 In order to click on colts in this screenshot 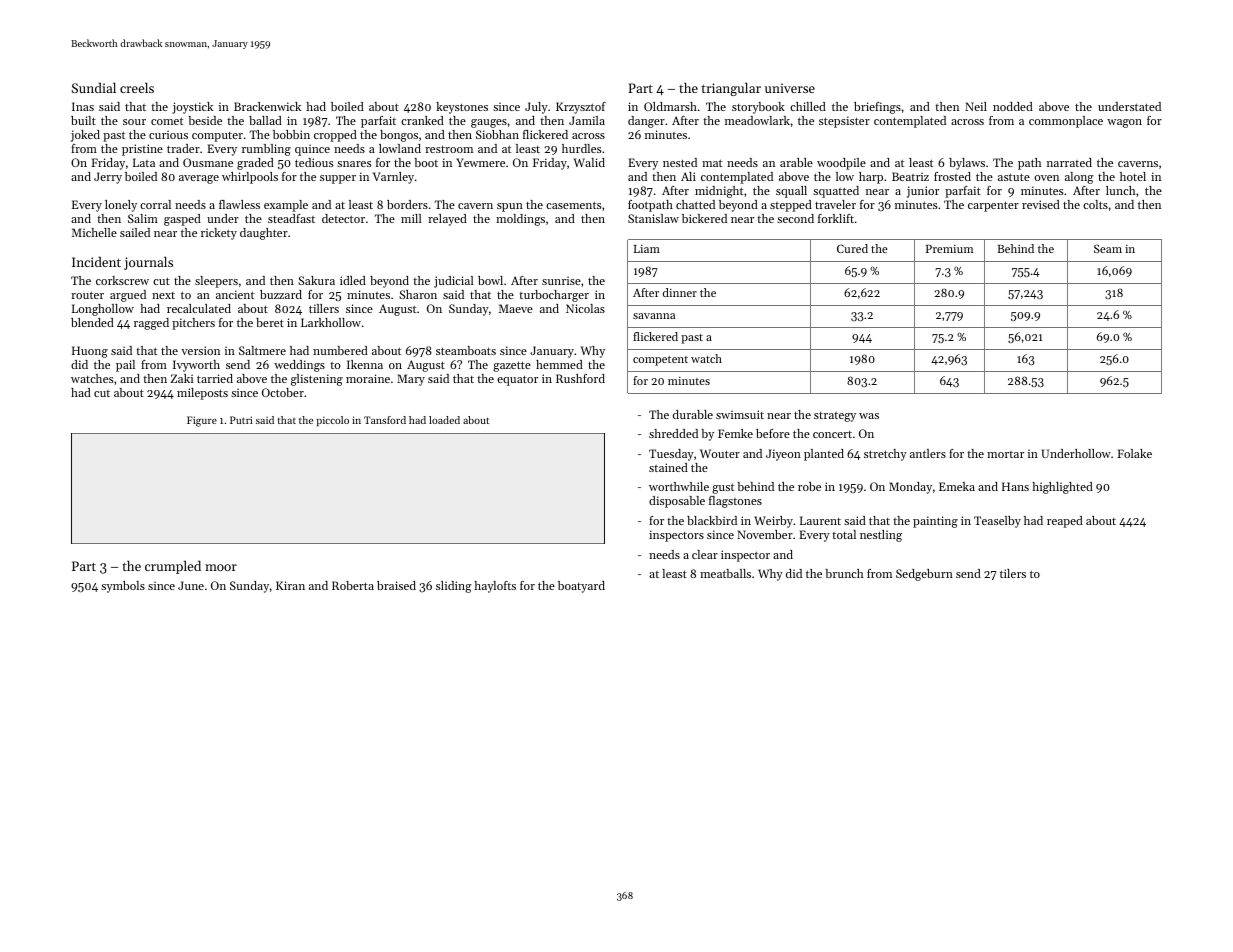, I will do `click(1095, 204)`.
